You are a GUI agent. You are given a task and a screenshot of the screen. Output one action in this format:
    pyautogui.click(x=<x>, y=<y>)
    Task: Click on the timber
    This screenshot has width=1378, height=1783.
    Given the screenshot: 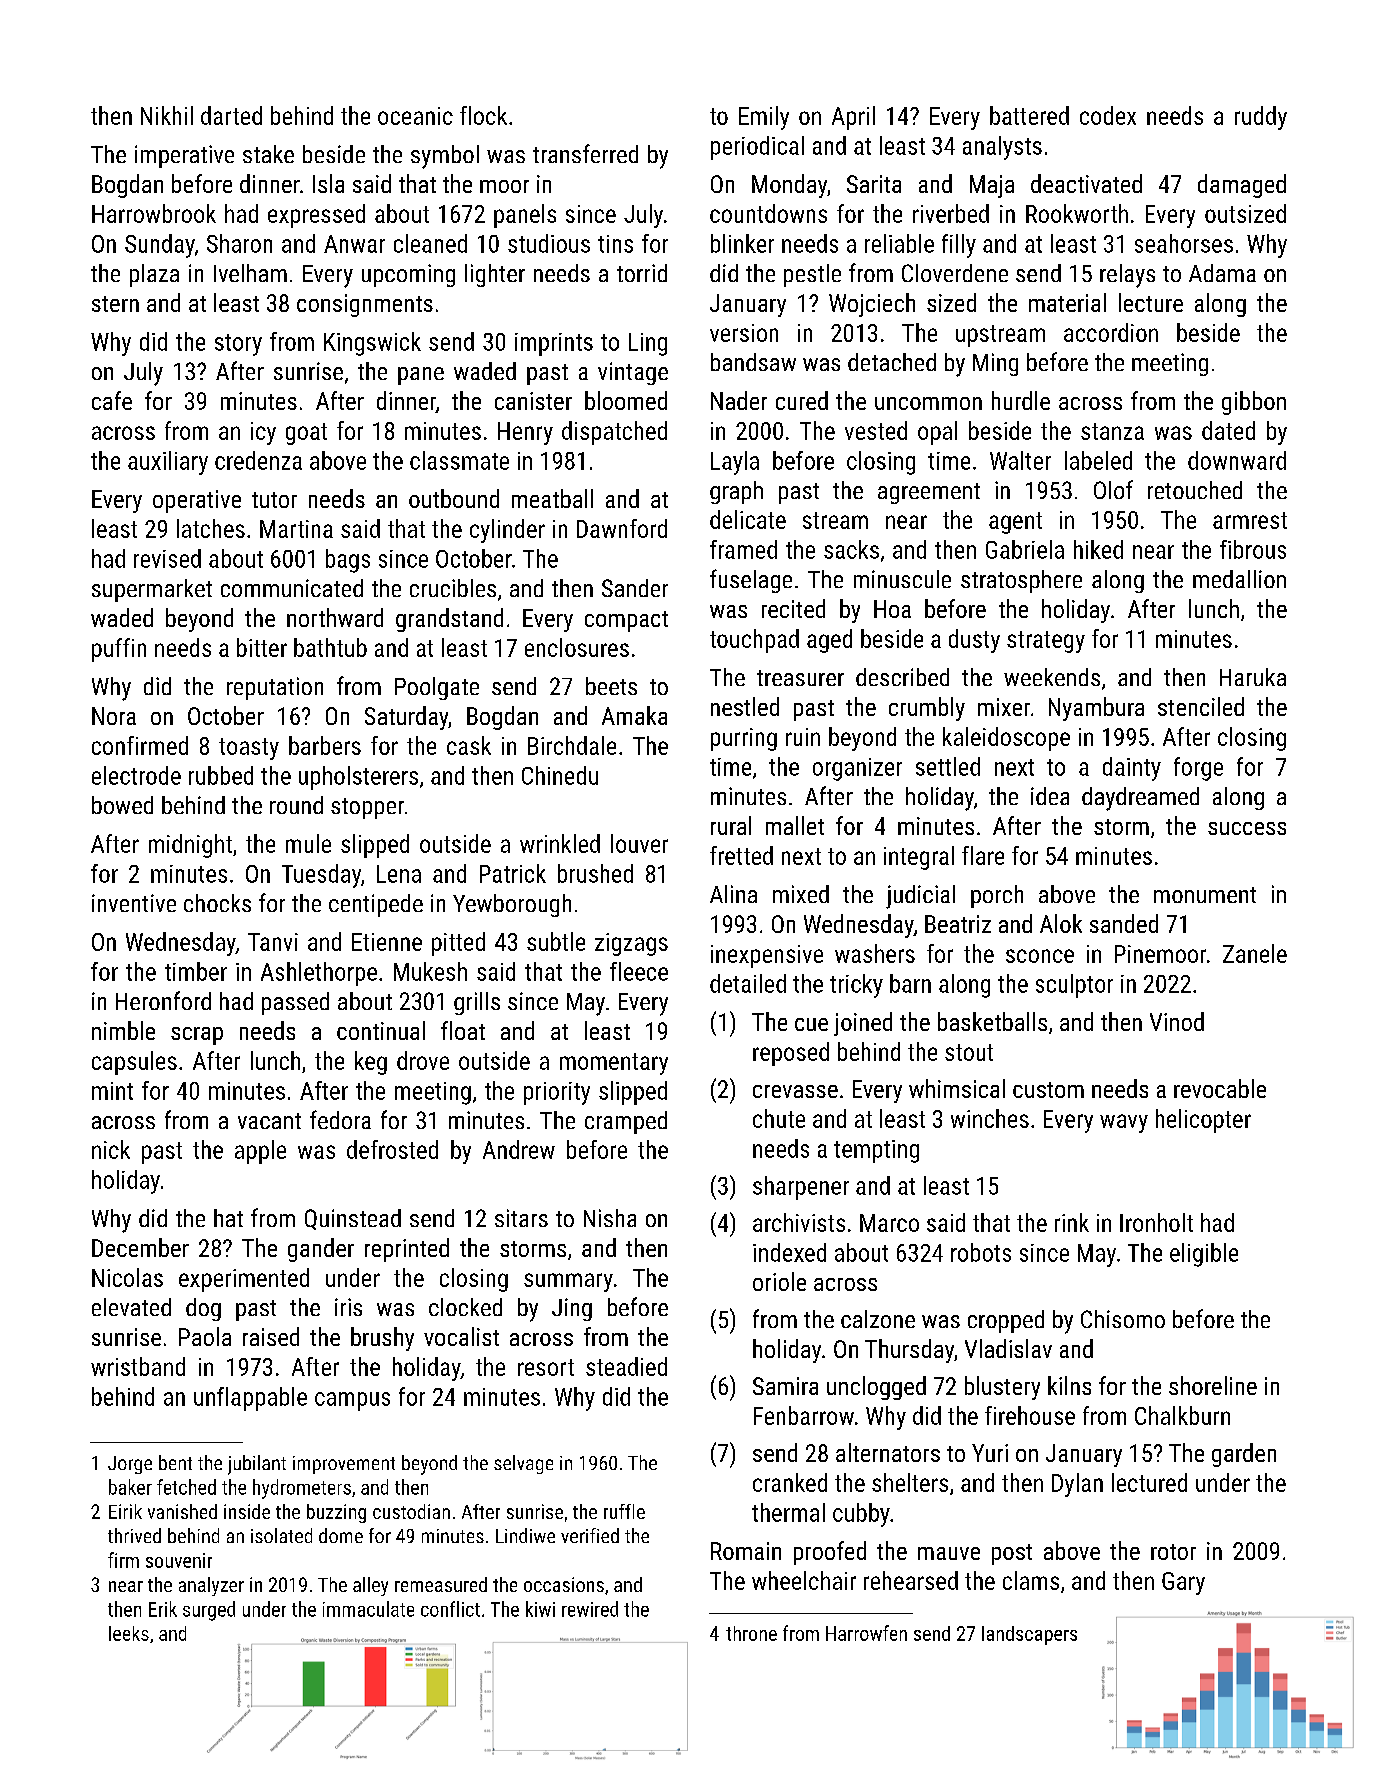 What is the action you would take?
    pyautogui.click(x=196, y=971)
